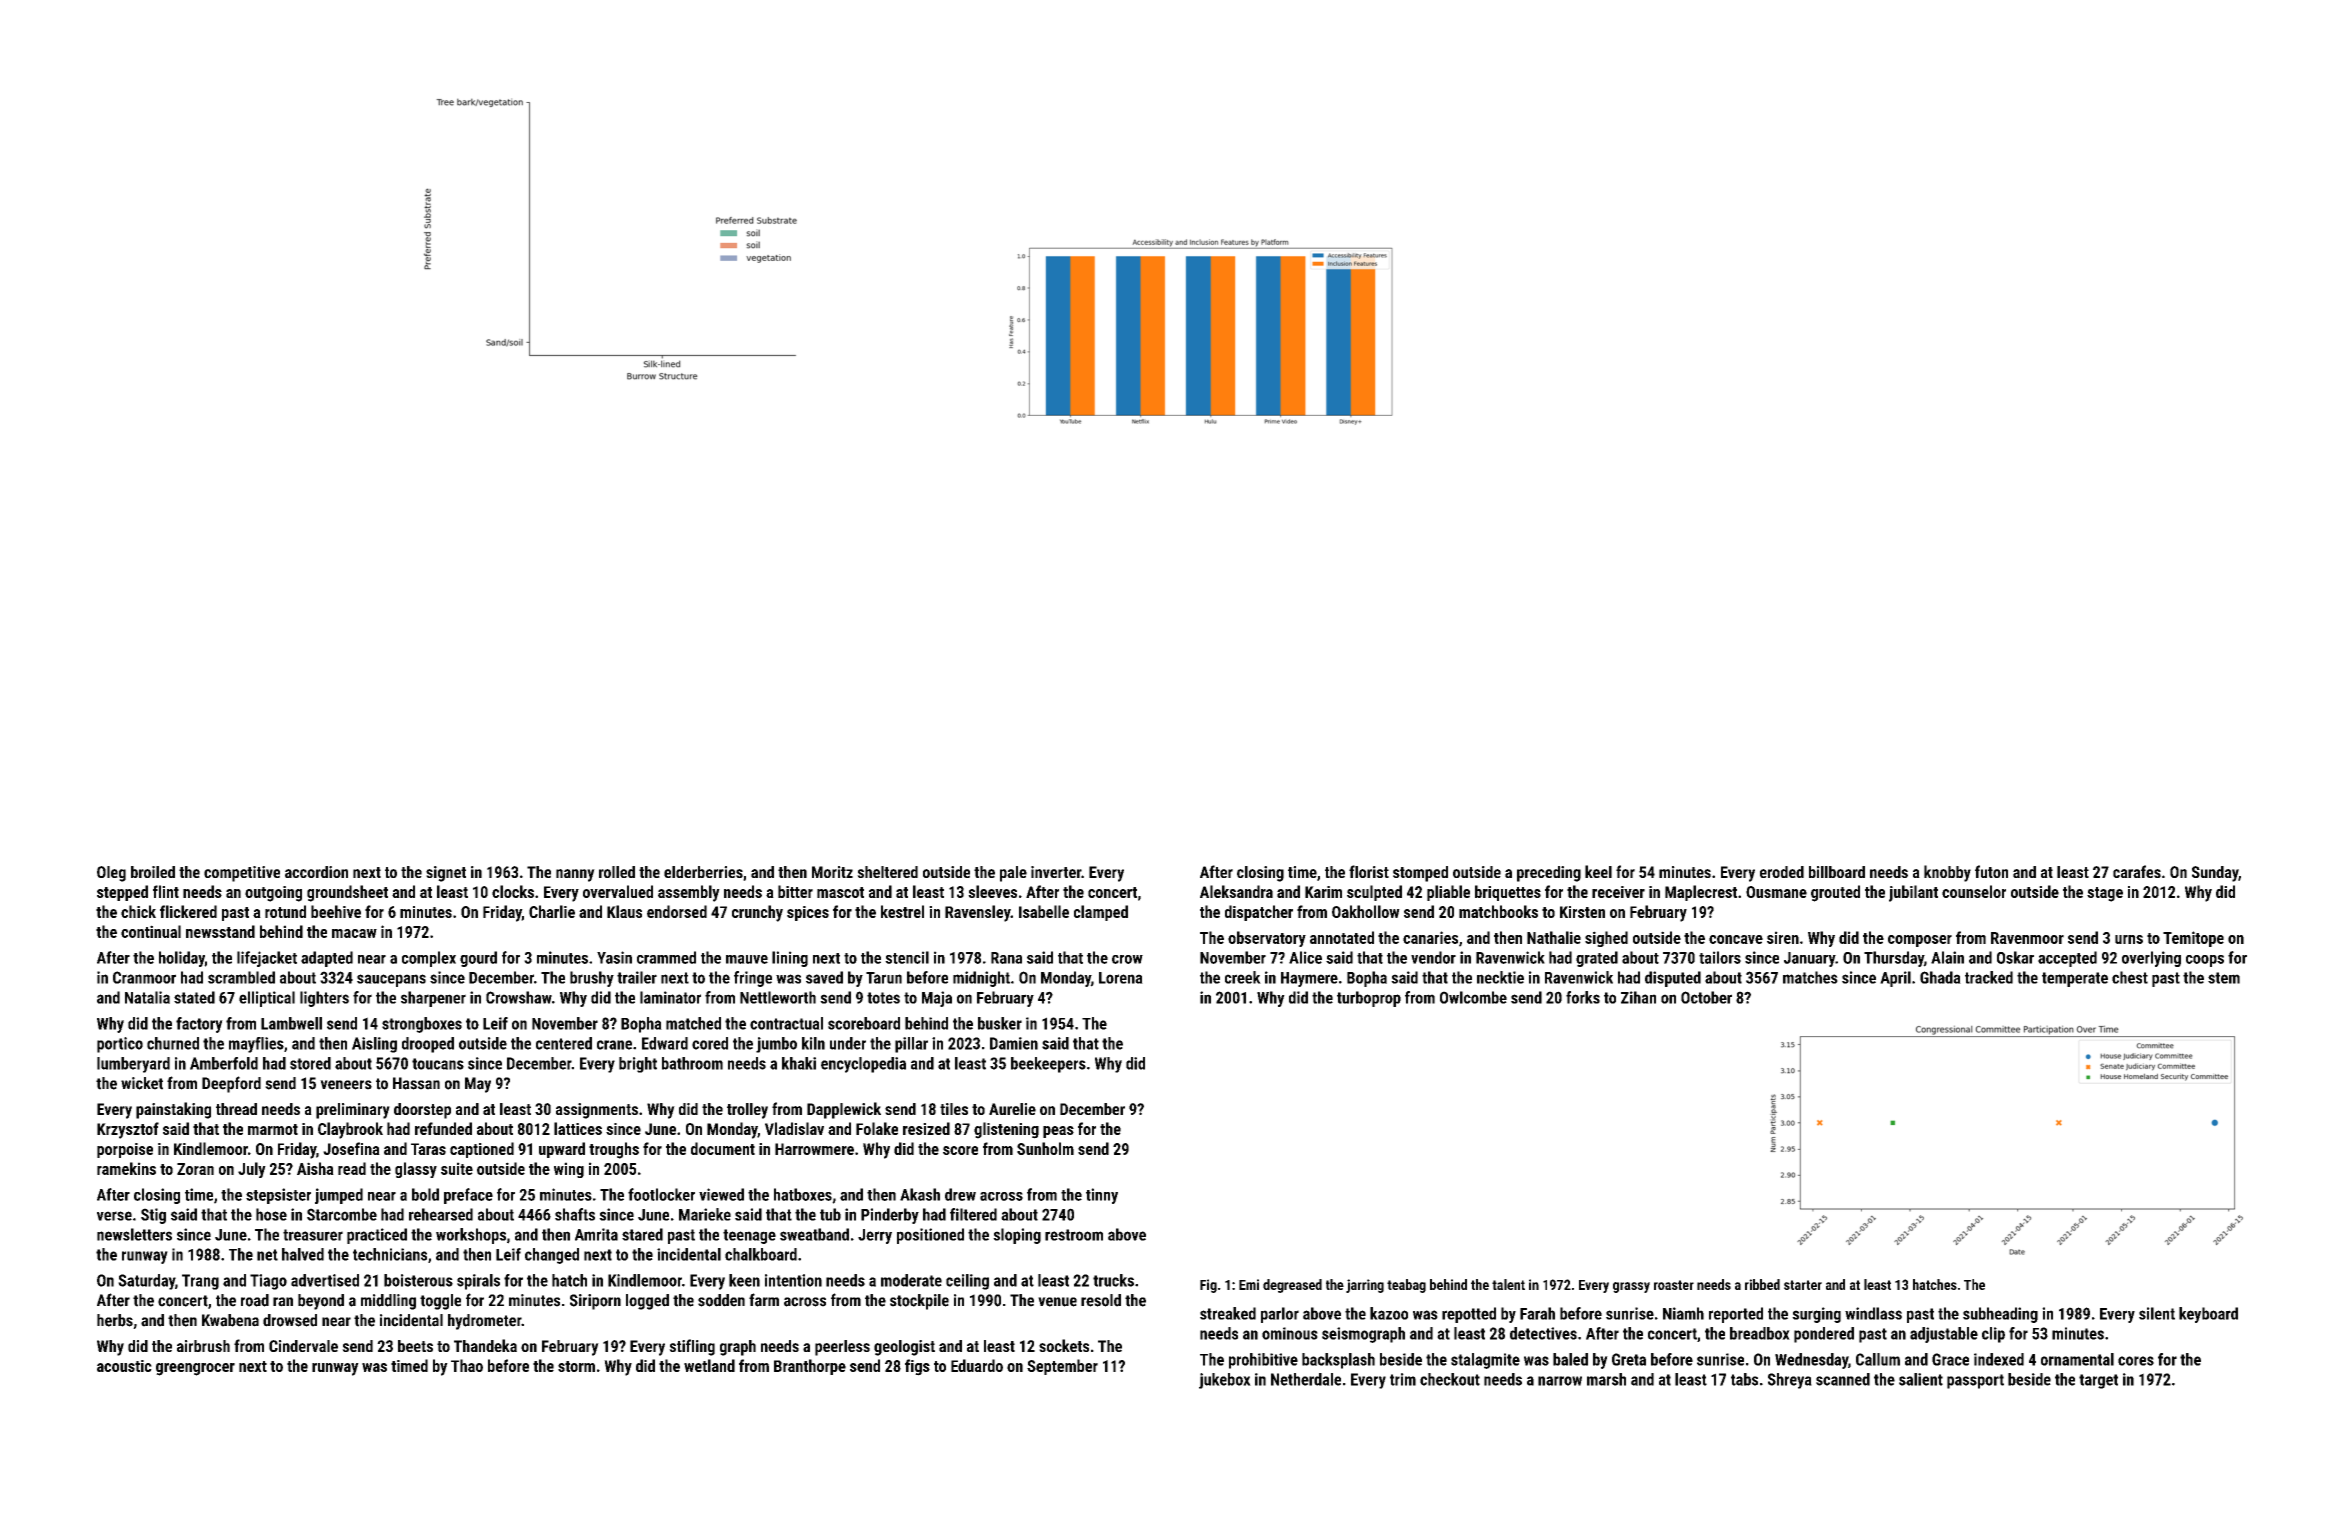 Image resolution: width=2351 pixels, height=1521 pixels. I want to click on tinny, so click(1102, 1196).
